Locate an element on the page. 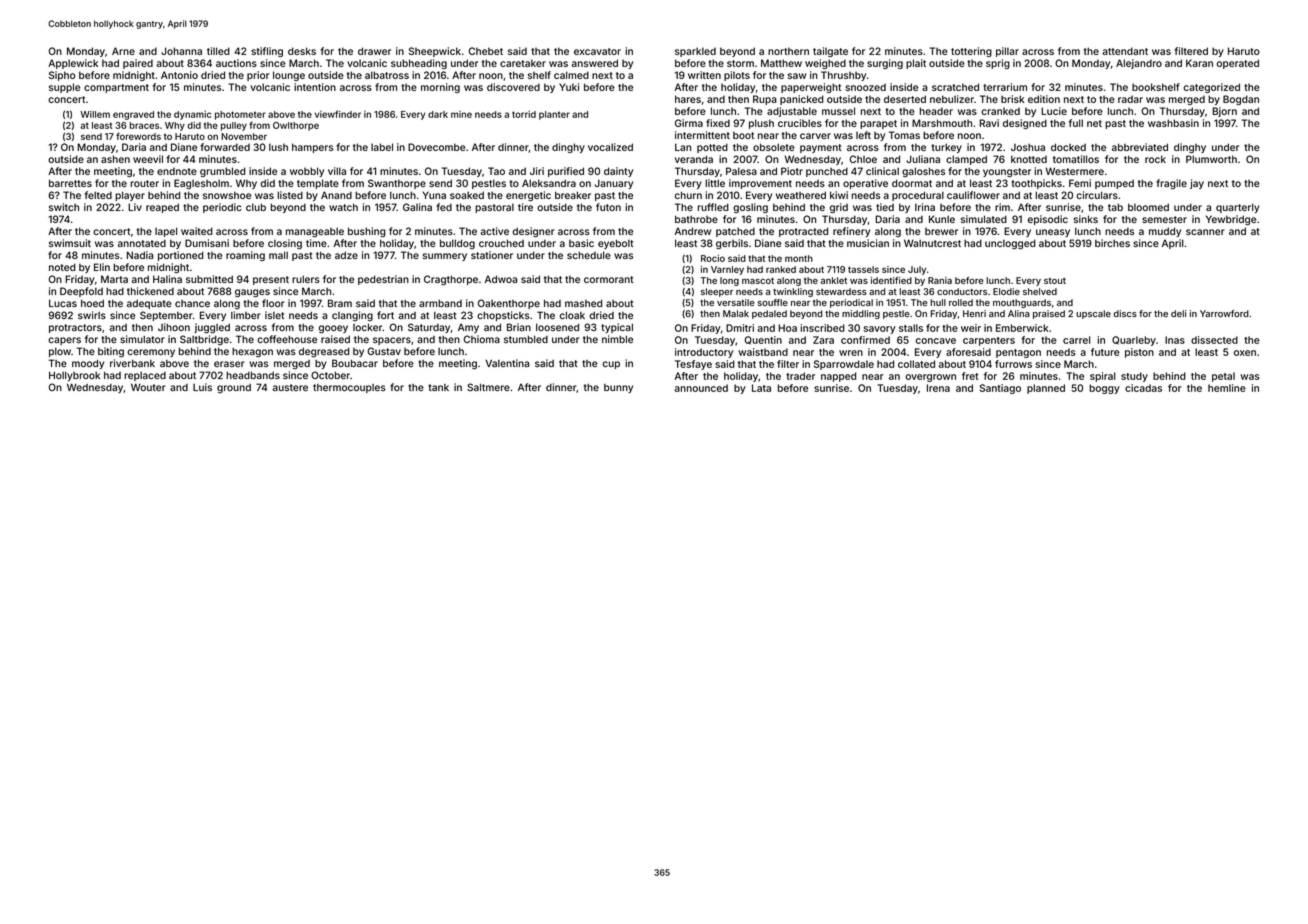 The width and height of the image is (1308, 924). compartment is located at coordinates (116, 88).
